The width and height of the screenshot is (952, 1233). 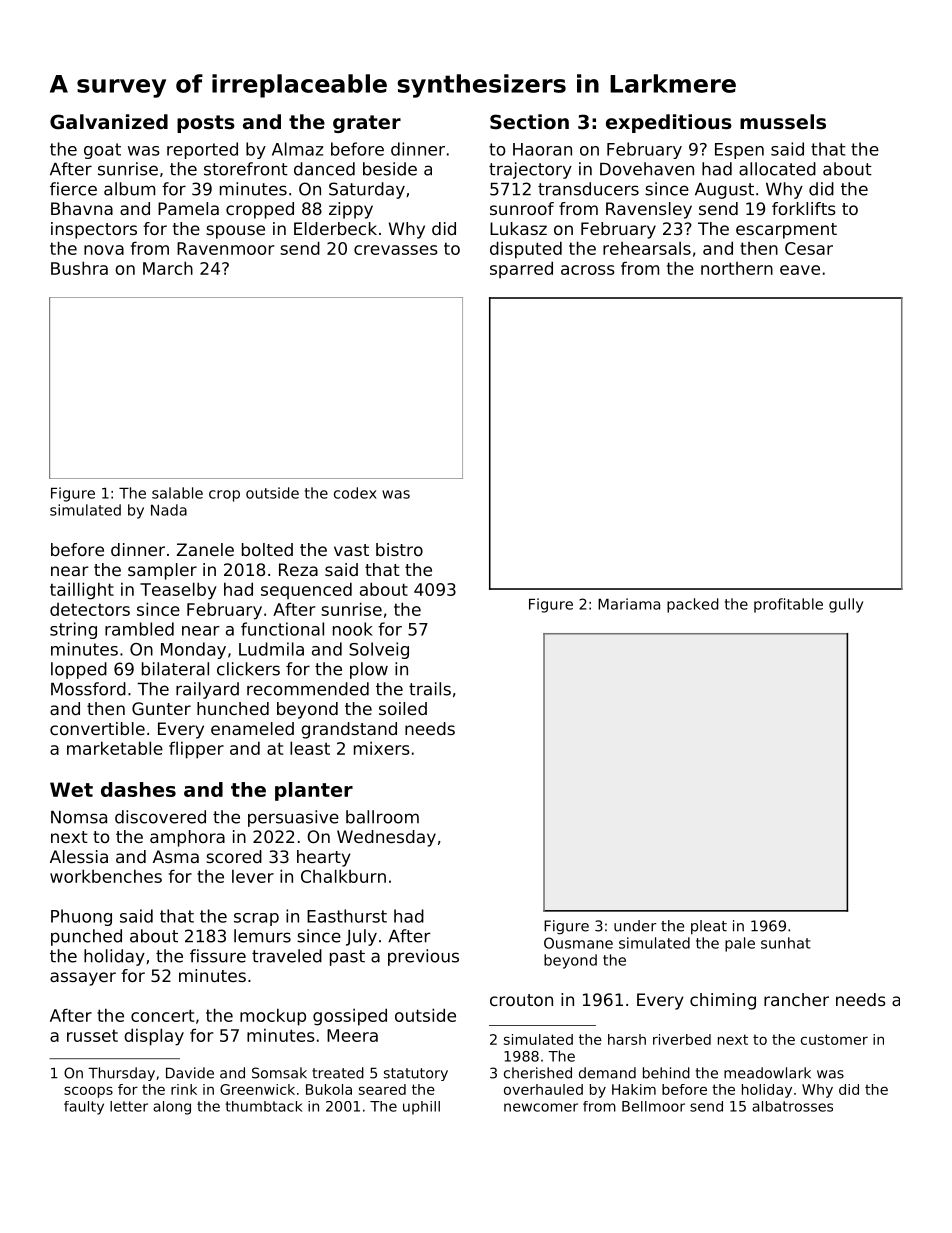 What do you see at coordinates (669, 123) in the screenshot?
I see `expeditious` at bounding box center [669, 123].
